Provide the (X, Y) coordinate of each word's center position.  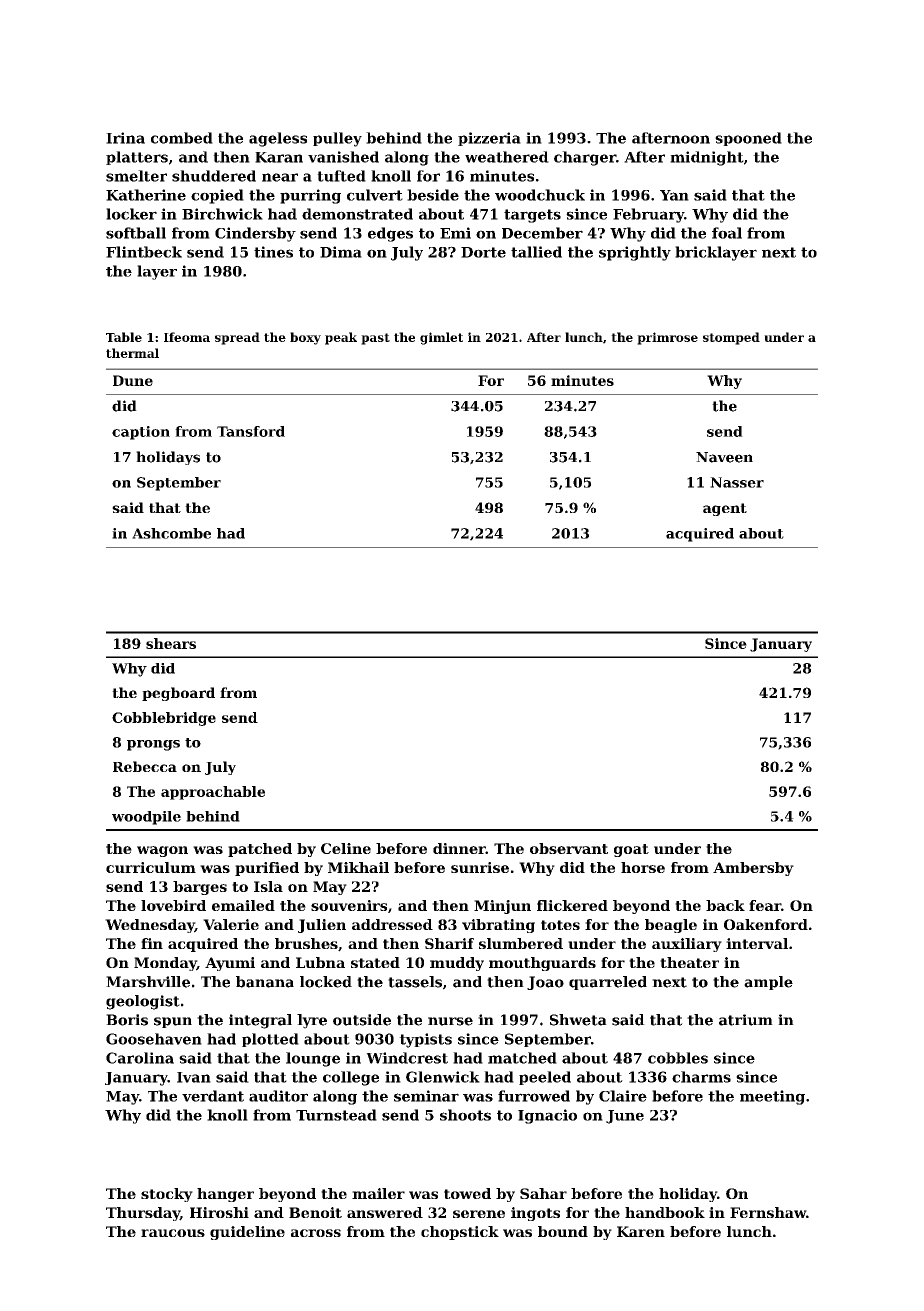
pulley (337, 139)
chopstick (460, 1233)
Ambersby (753, 869)
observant (569, 848)
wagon (162, 851)
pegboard (178, 694)
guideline (247, 1233)
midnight (707, 158)
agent (725, 509)
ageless (278, 139)
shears (171, 643)
